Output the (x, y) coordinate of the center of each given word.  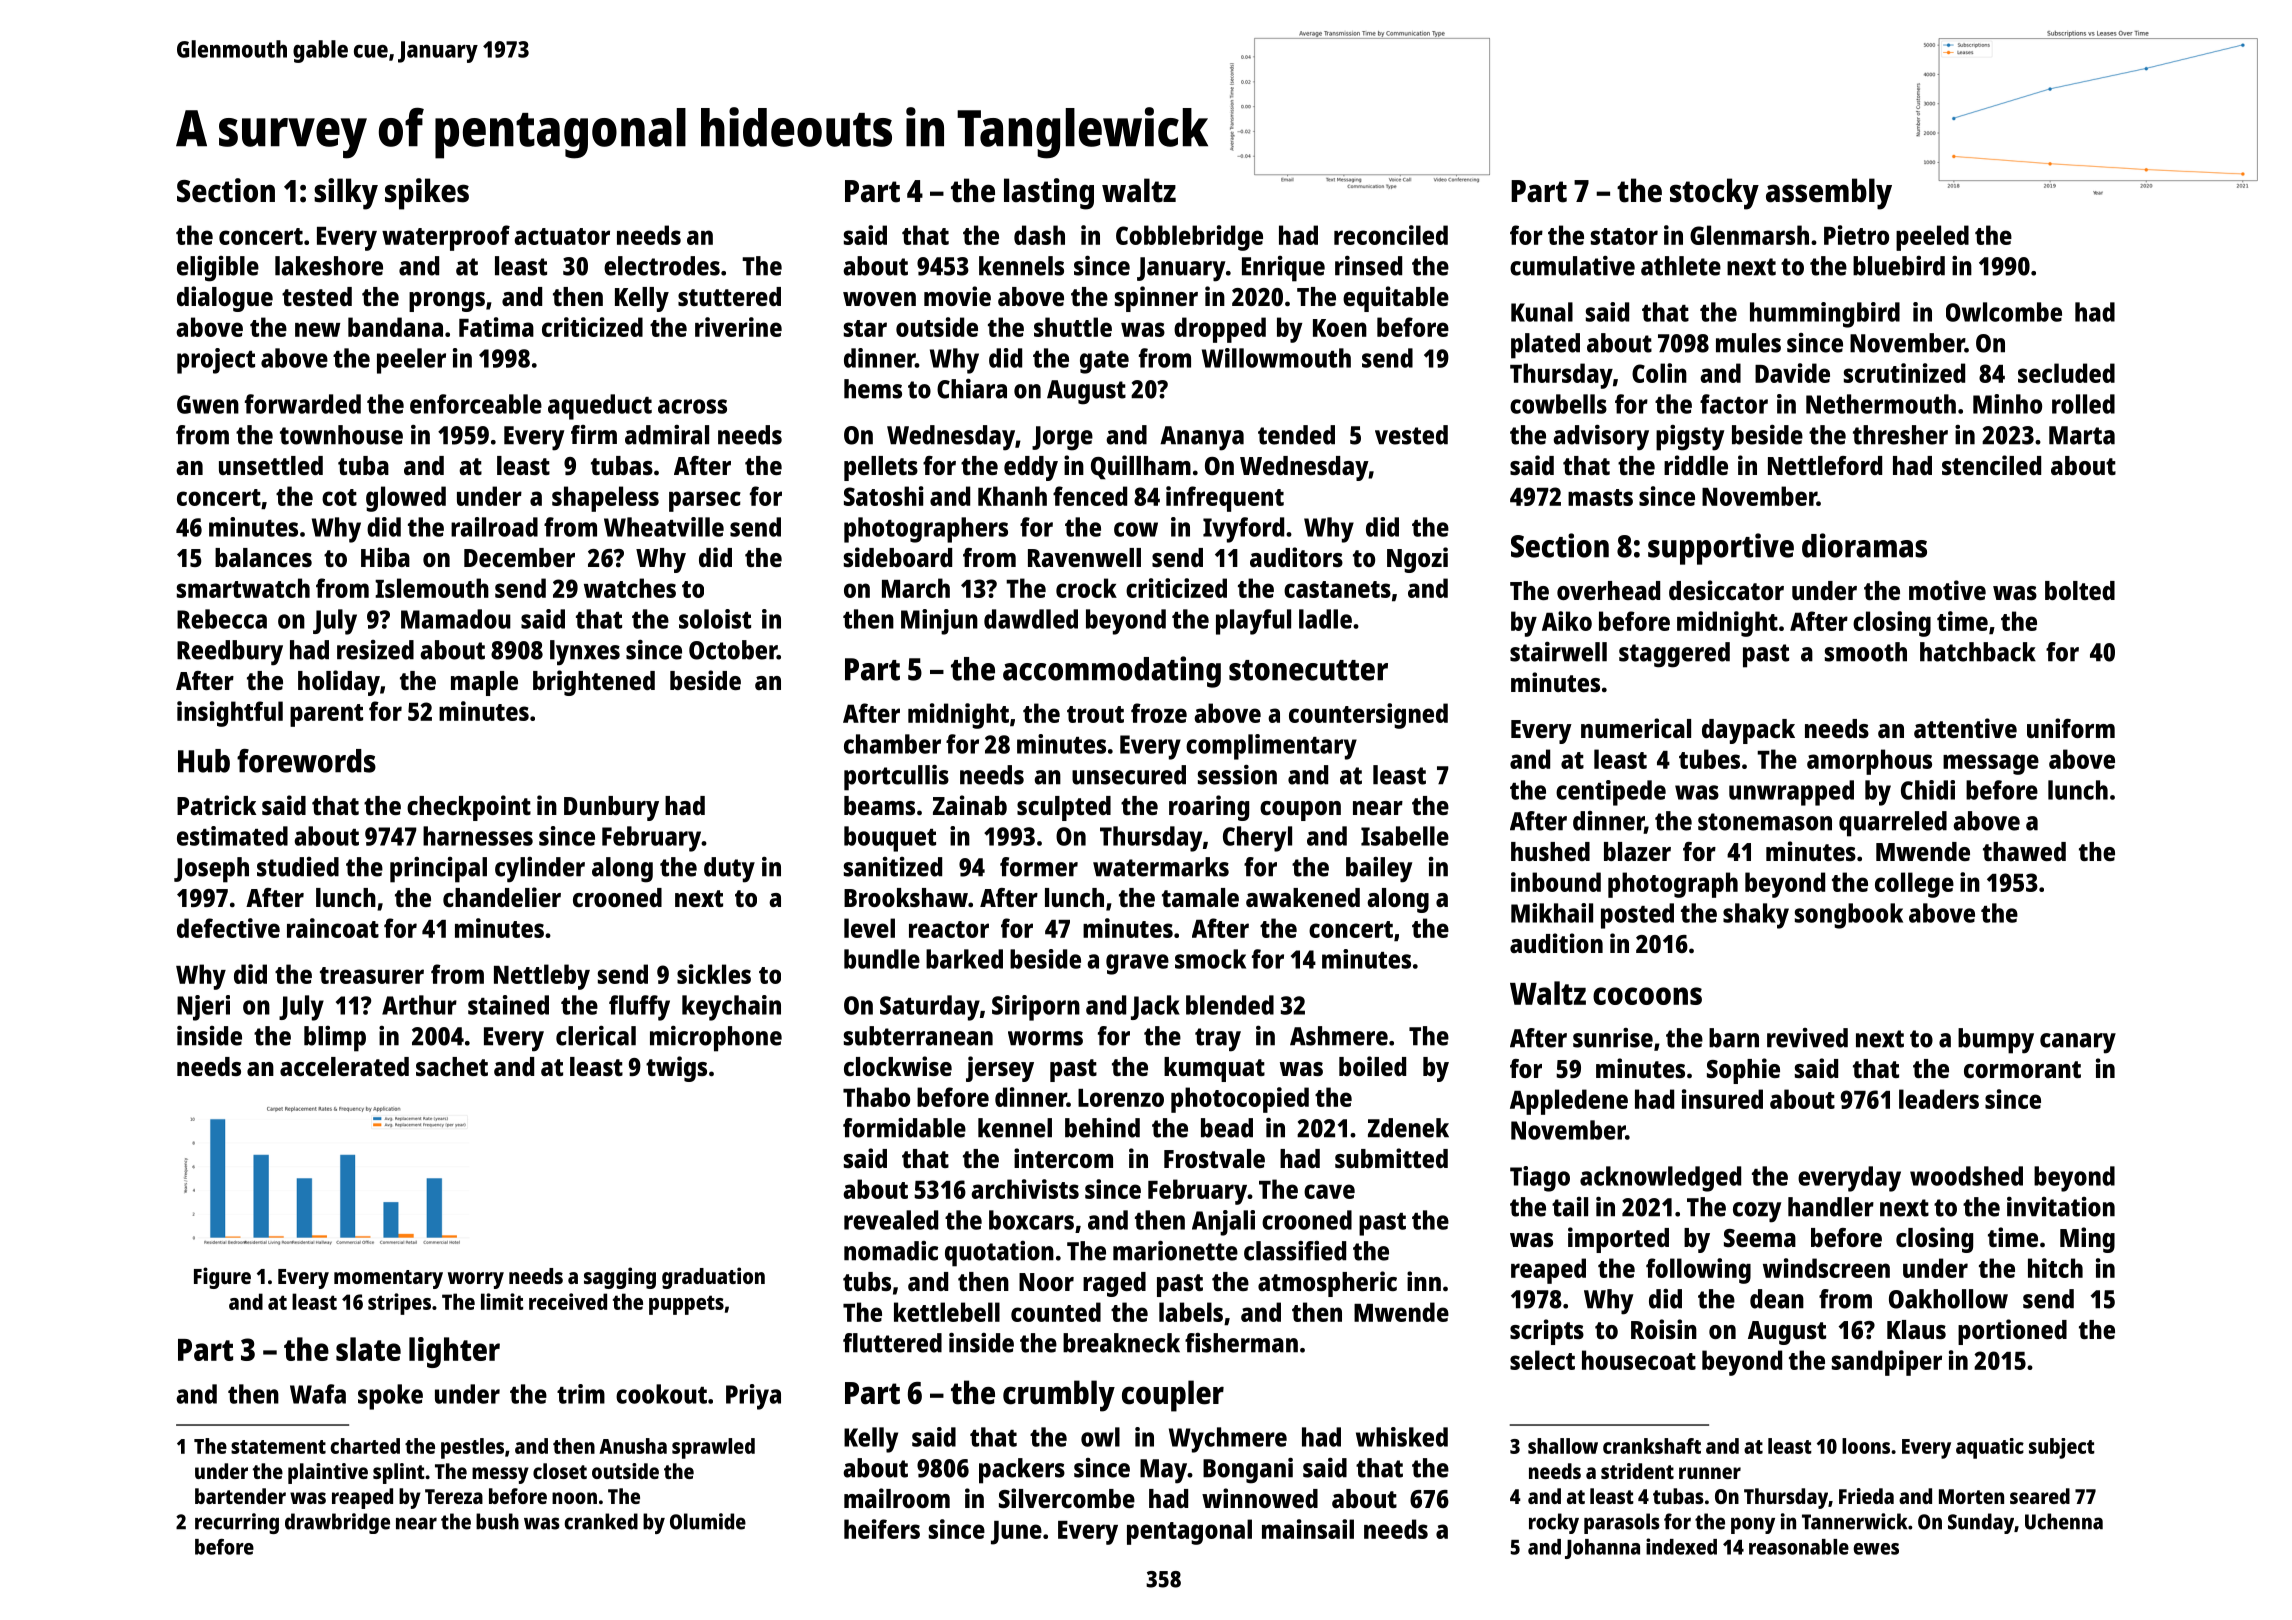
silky (346, 194)
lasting (1049, 194)
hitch (2055, 1268)
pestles (472, 1448)
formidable (904, 1128)
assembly (1829, 194)
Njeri (203, 1008)
